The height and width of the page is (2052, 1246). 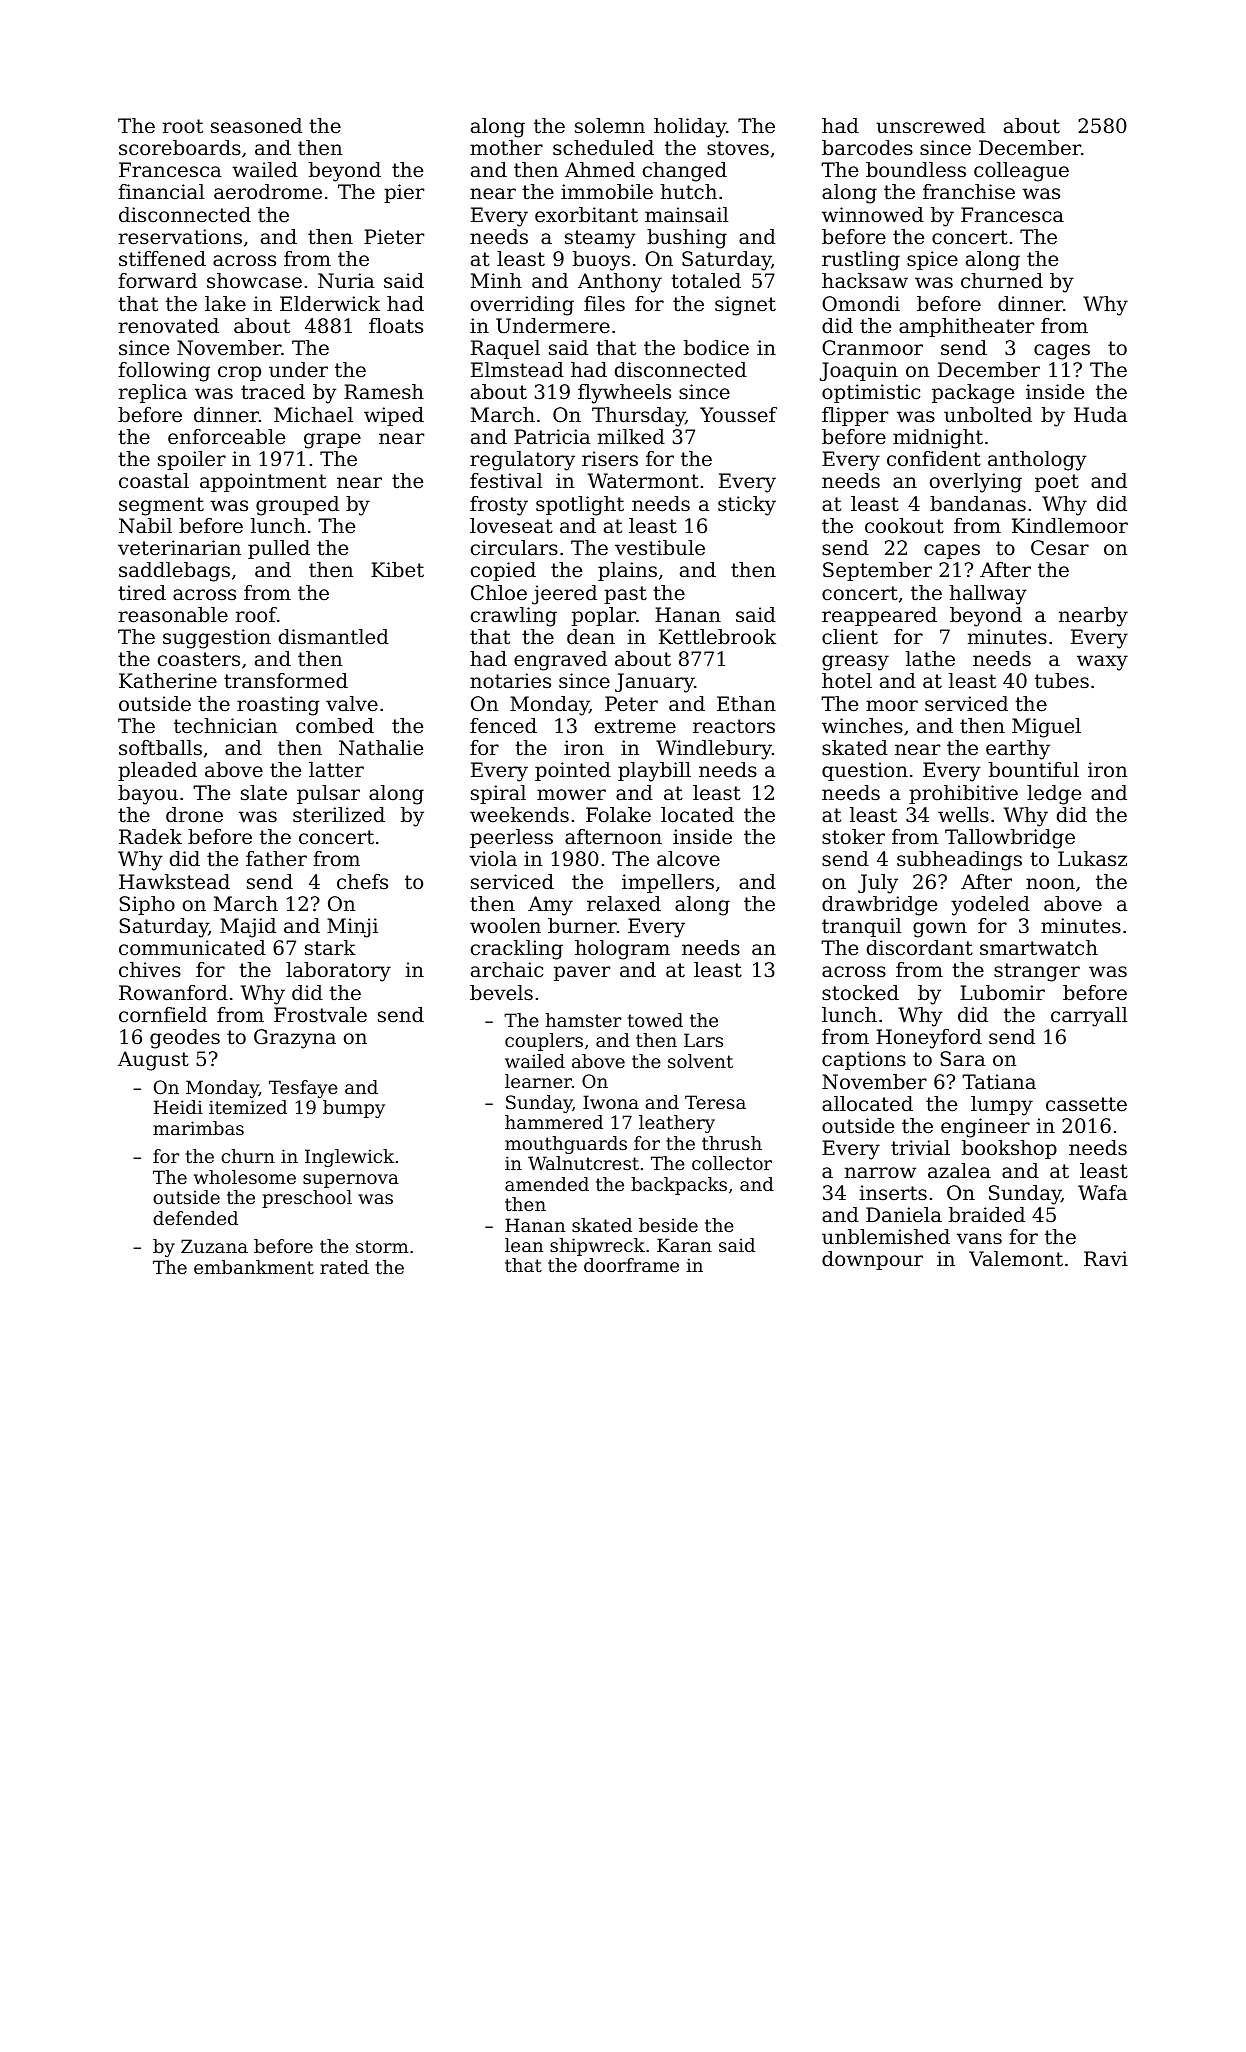 What do you see at coordinates (1057, 483) in the page?
I see `poet` at bounding box center [1057, 483].
